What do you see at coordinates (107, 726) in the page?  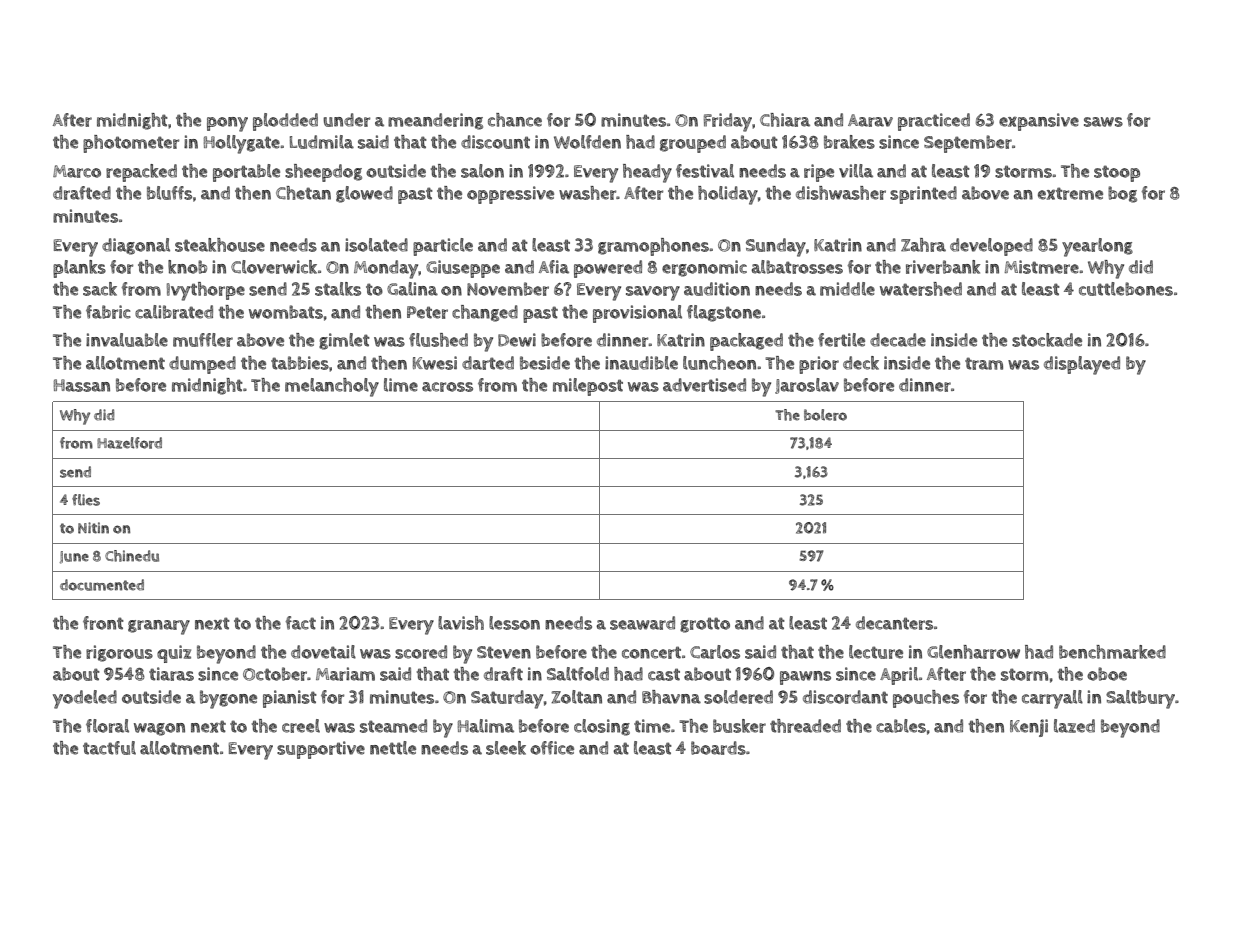 I see `floral` at bounding box center [107, 726].
